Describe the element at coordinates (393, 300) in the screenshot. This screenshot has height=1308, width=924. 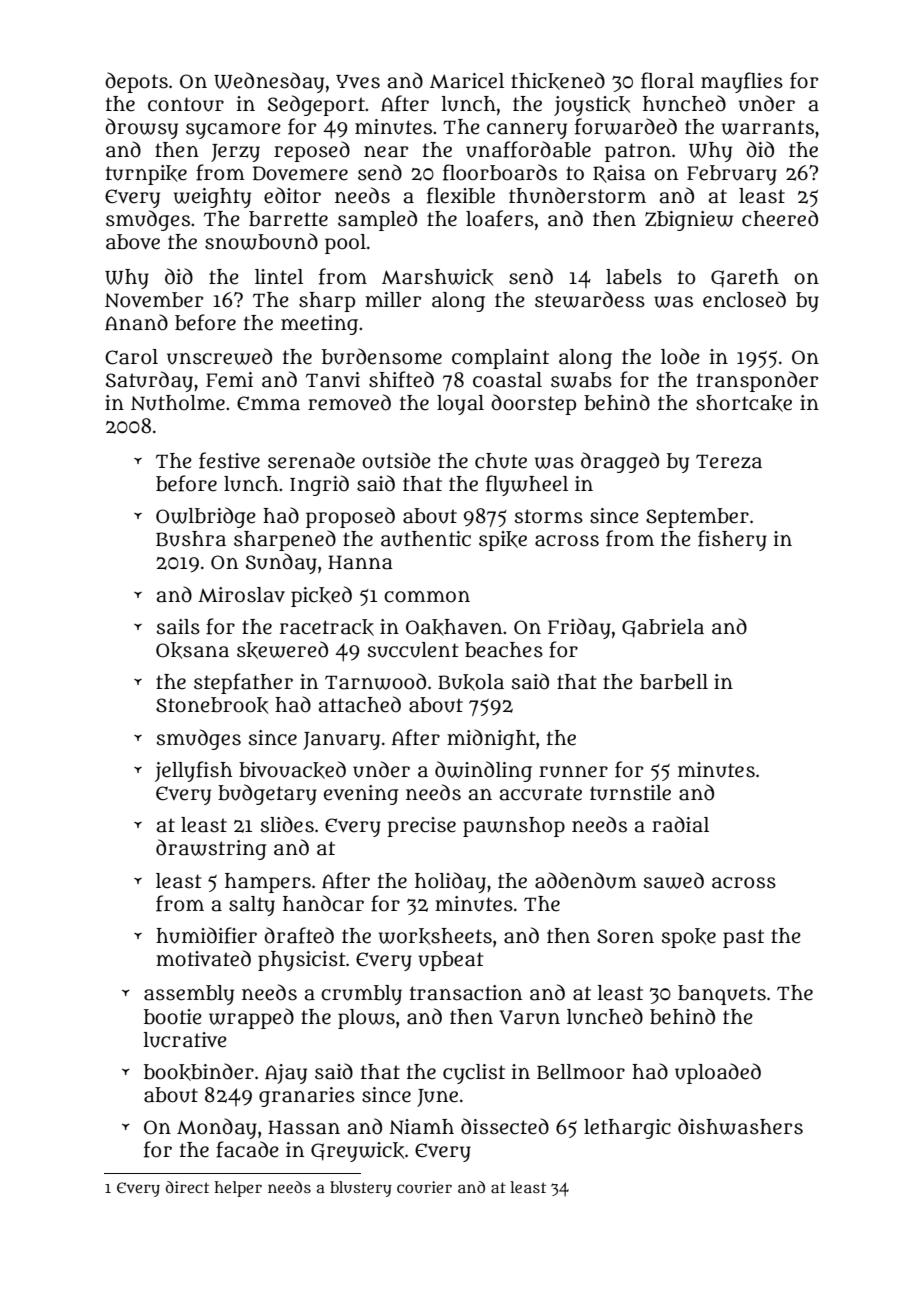
I see `miller` at that location.
